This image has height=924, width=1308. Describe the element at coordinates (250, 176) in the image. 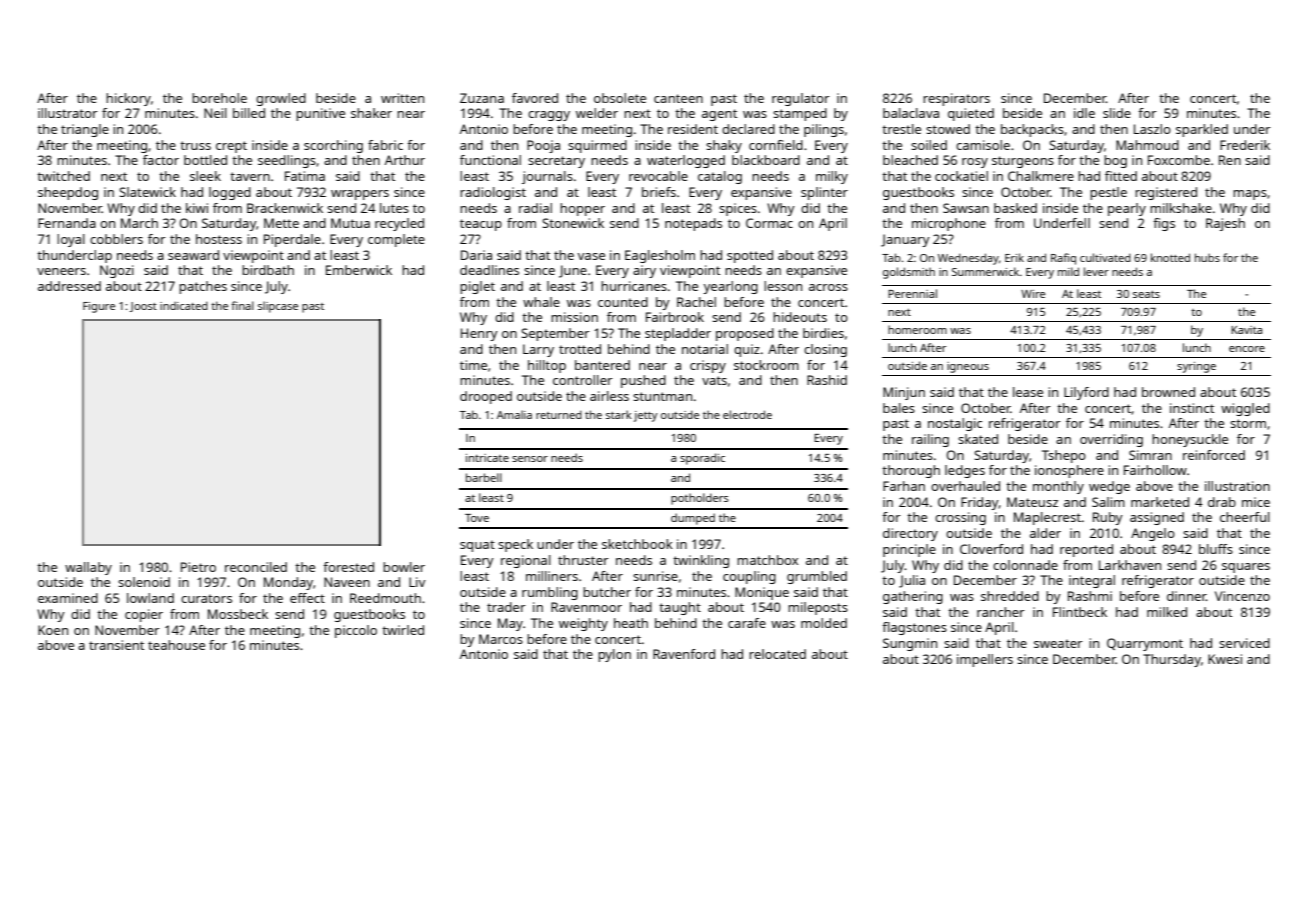

I see `tavern` at that location.
